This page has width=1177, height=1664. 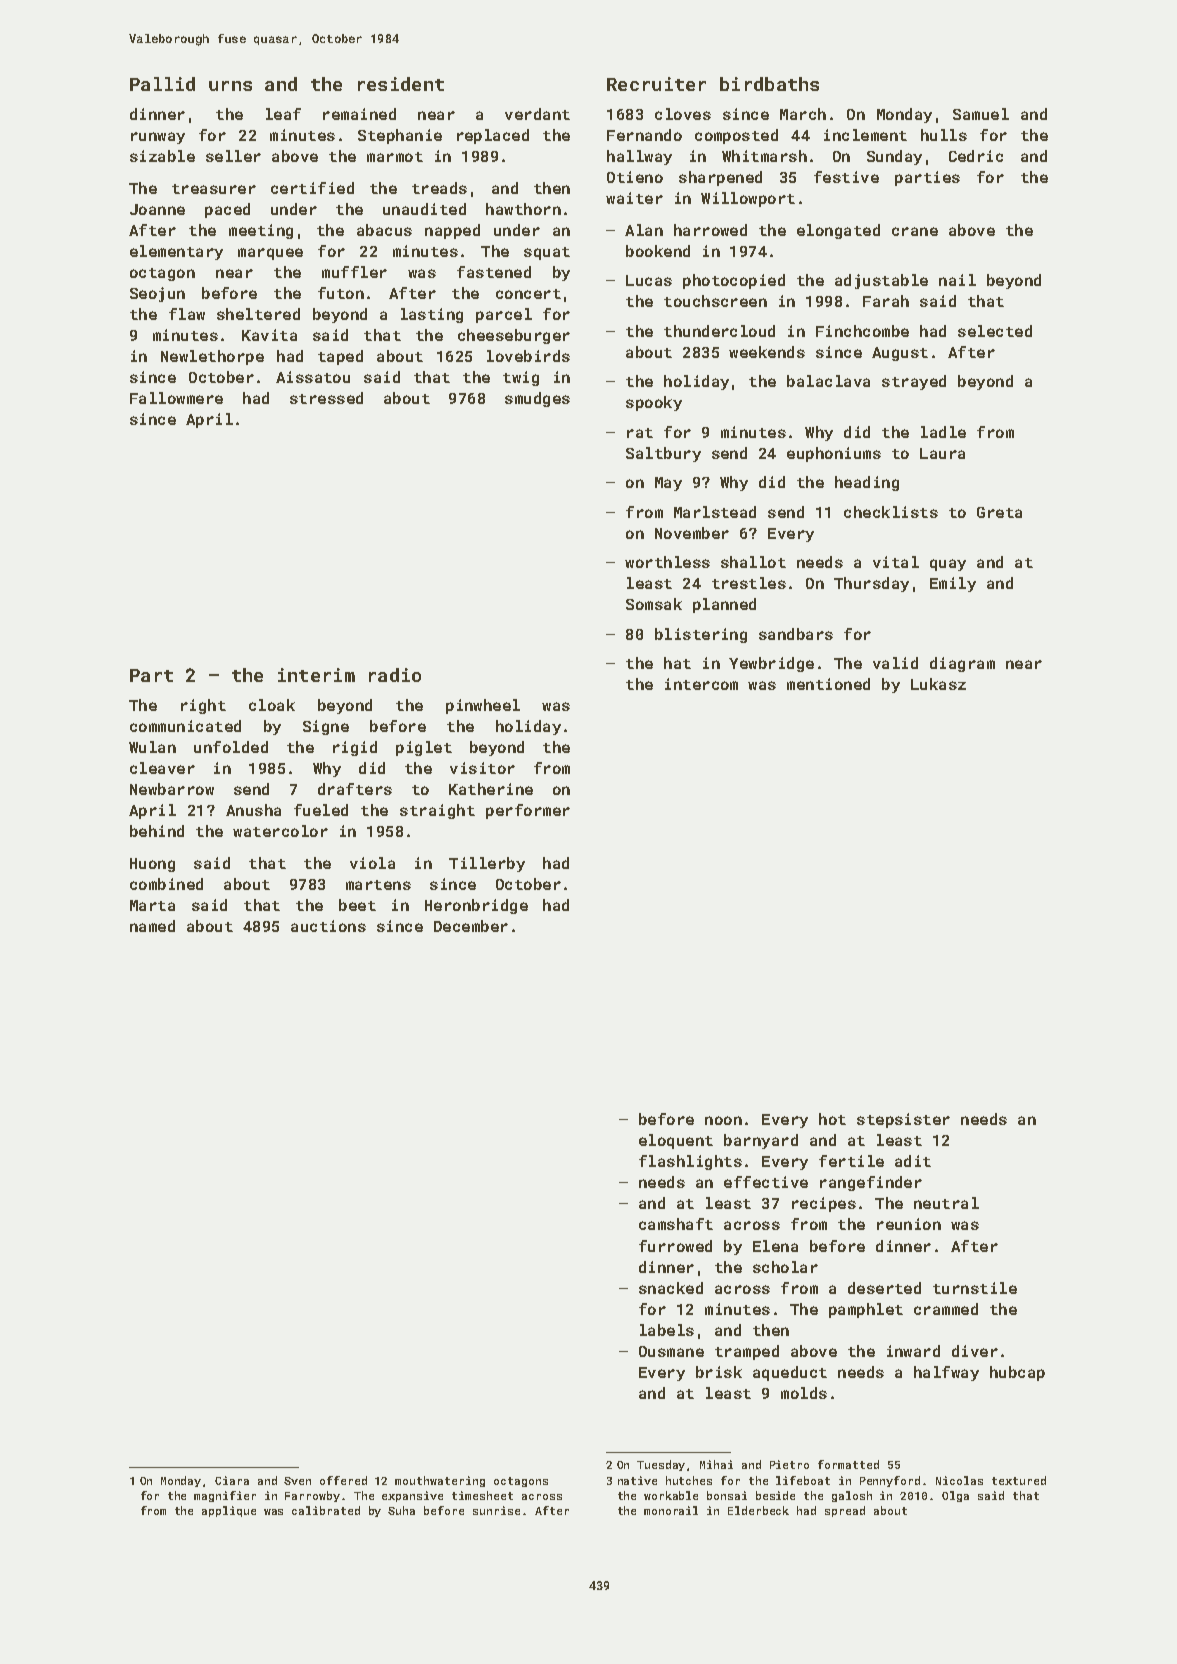 What do you see at coordinates (328, 926) in the page?
I see `auctions` at bounding box center [328, 926].
